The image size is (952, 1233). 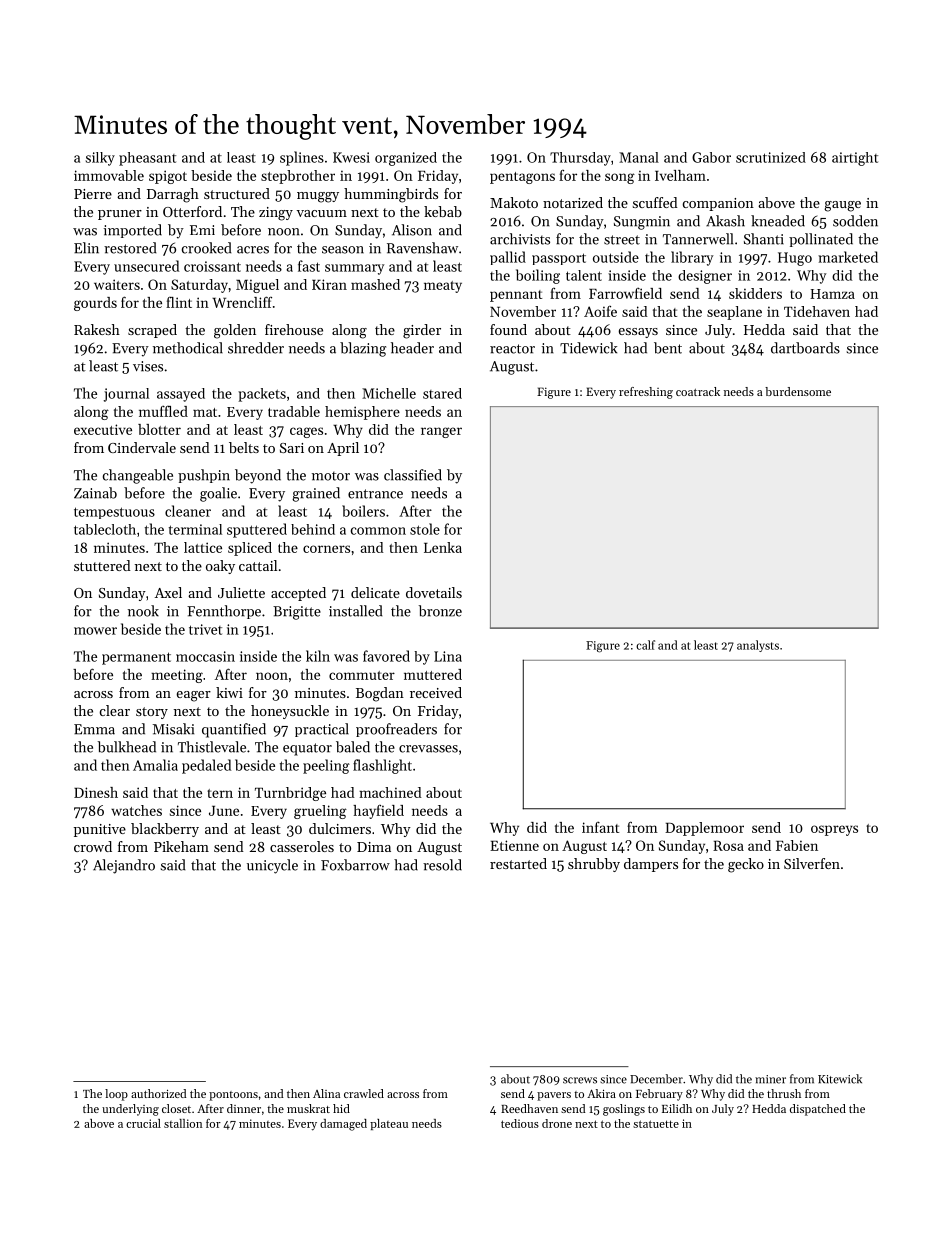 I want to click on analysts, so click(x=758, y=646).
